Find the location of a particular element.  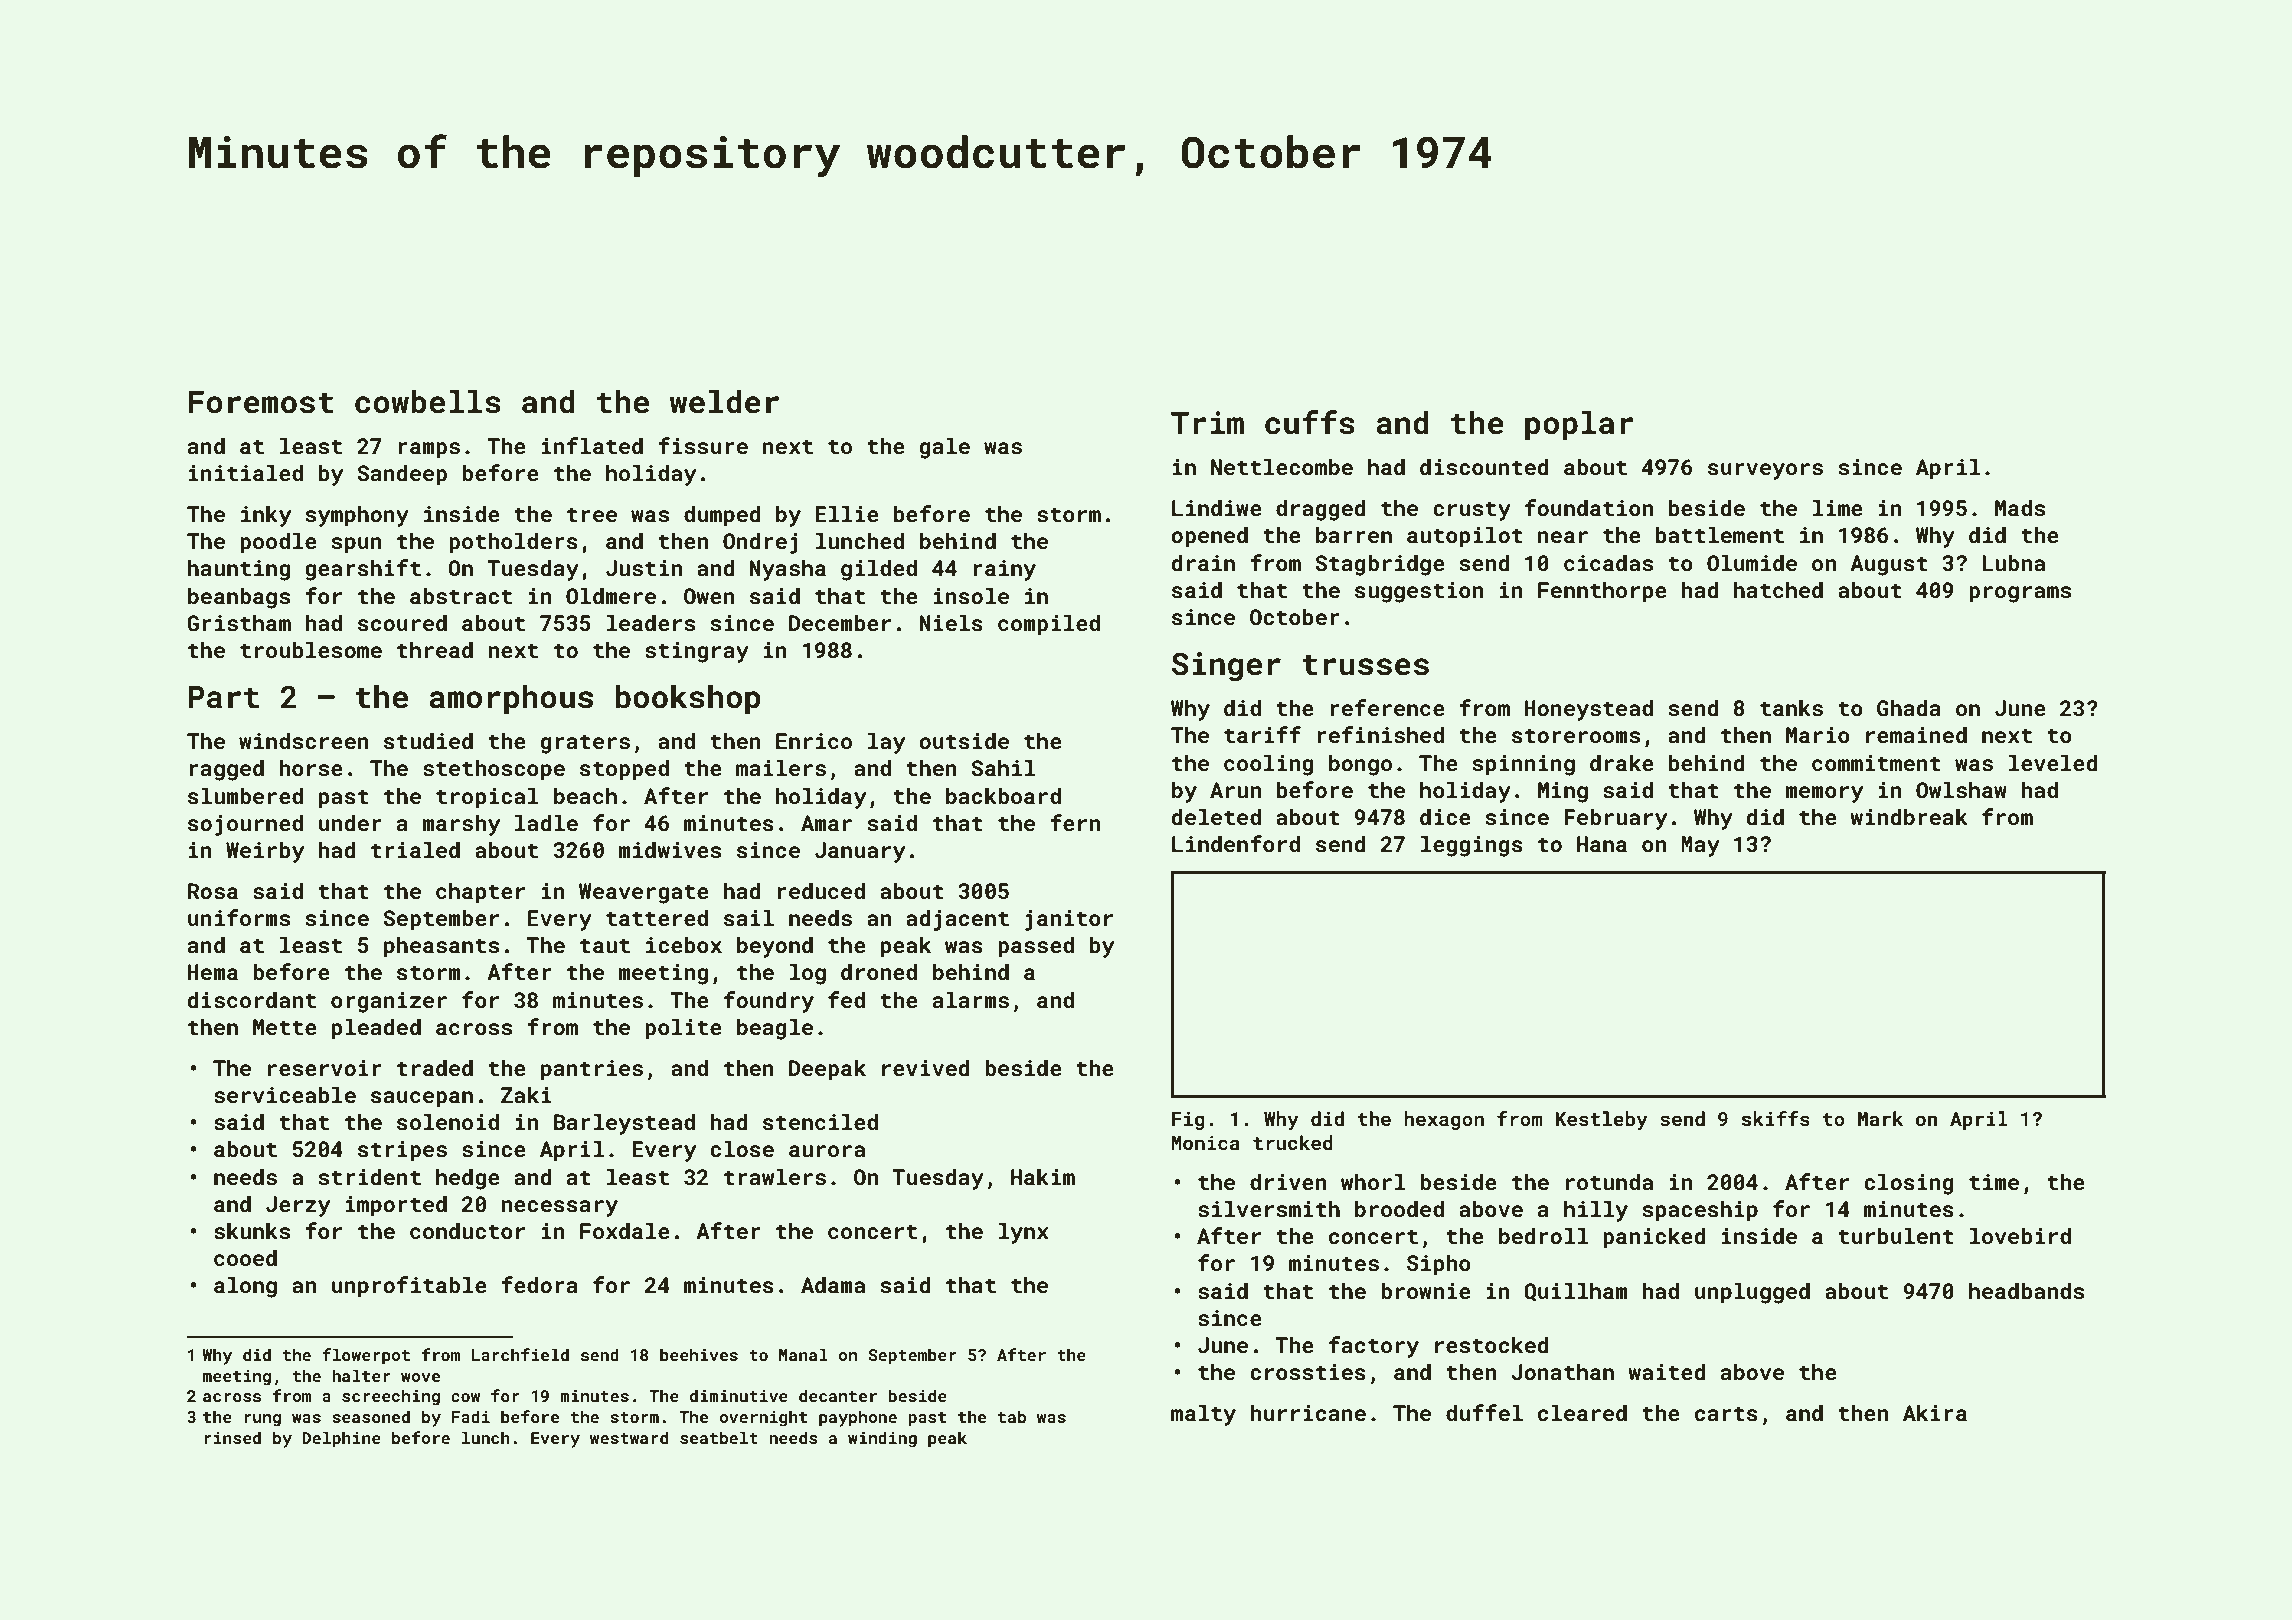

welder is located at coordinates (724, 402).
